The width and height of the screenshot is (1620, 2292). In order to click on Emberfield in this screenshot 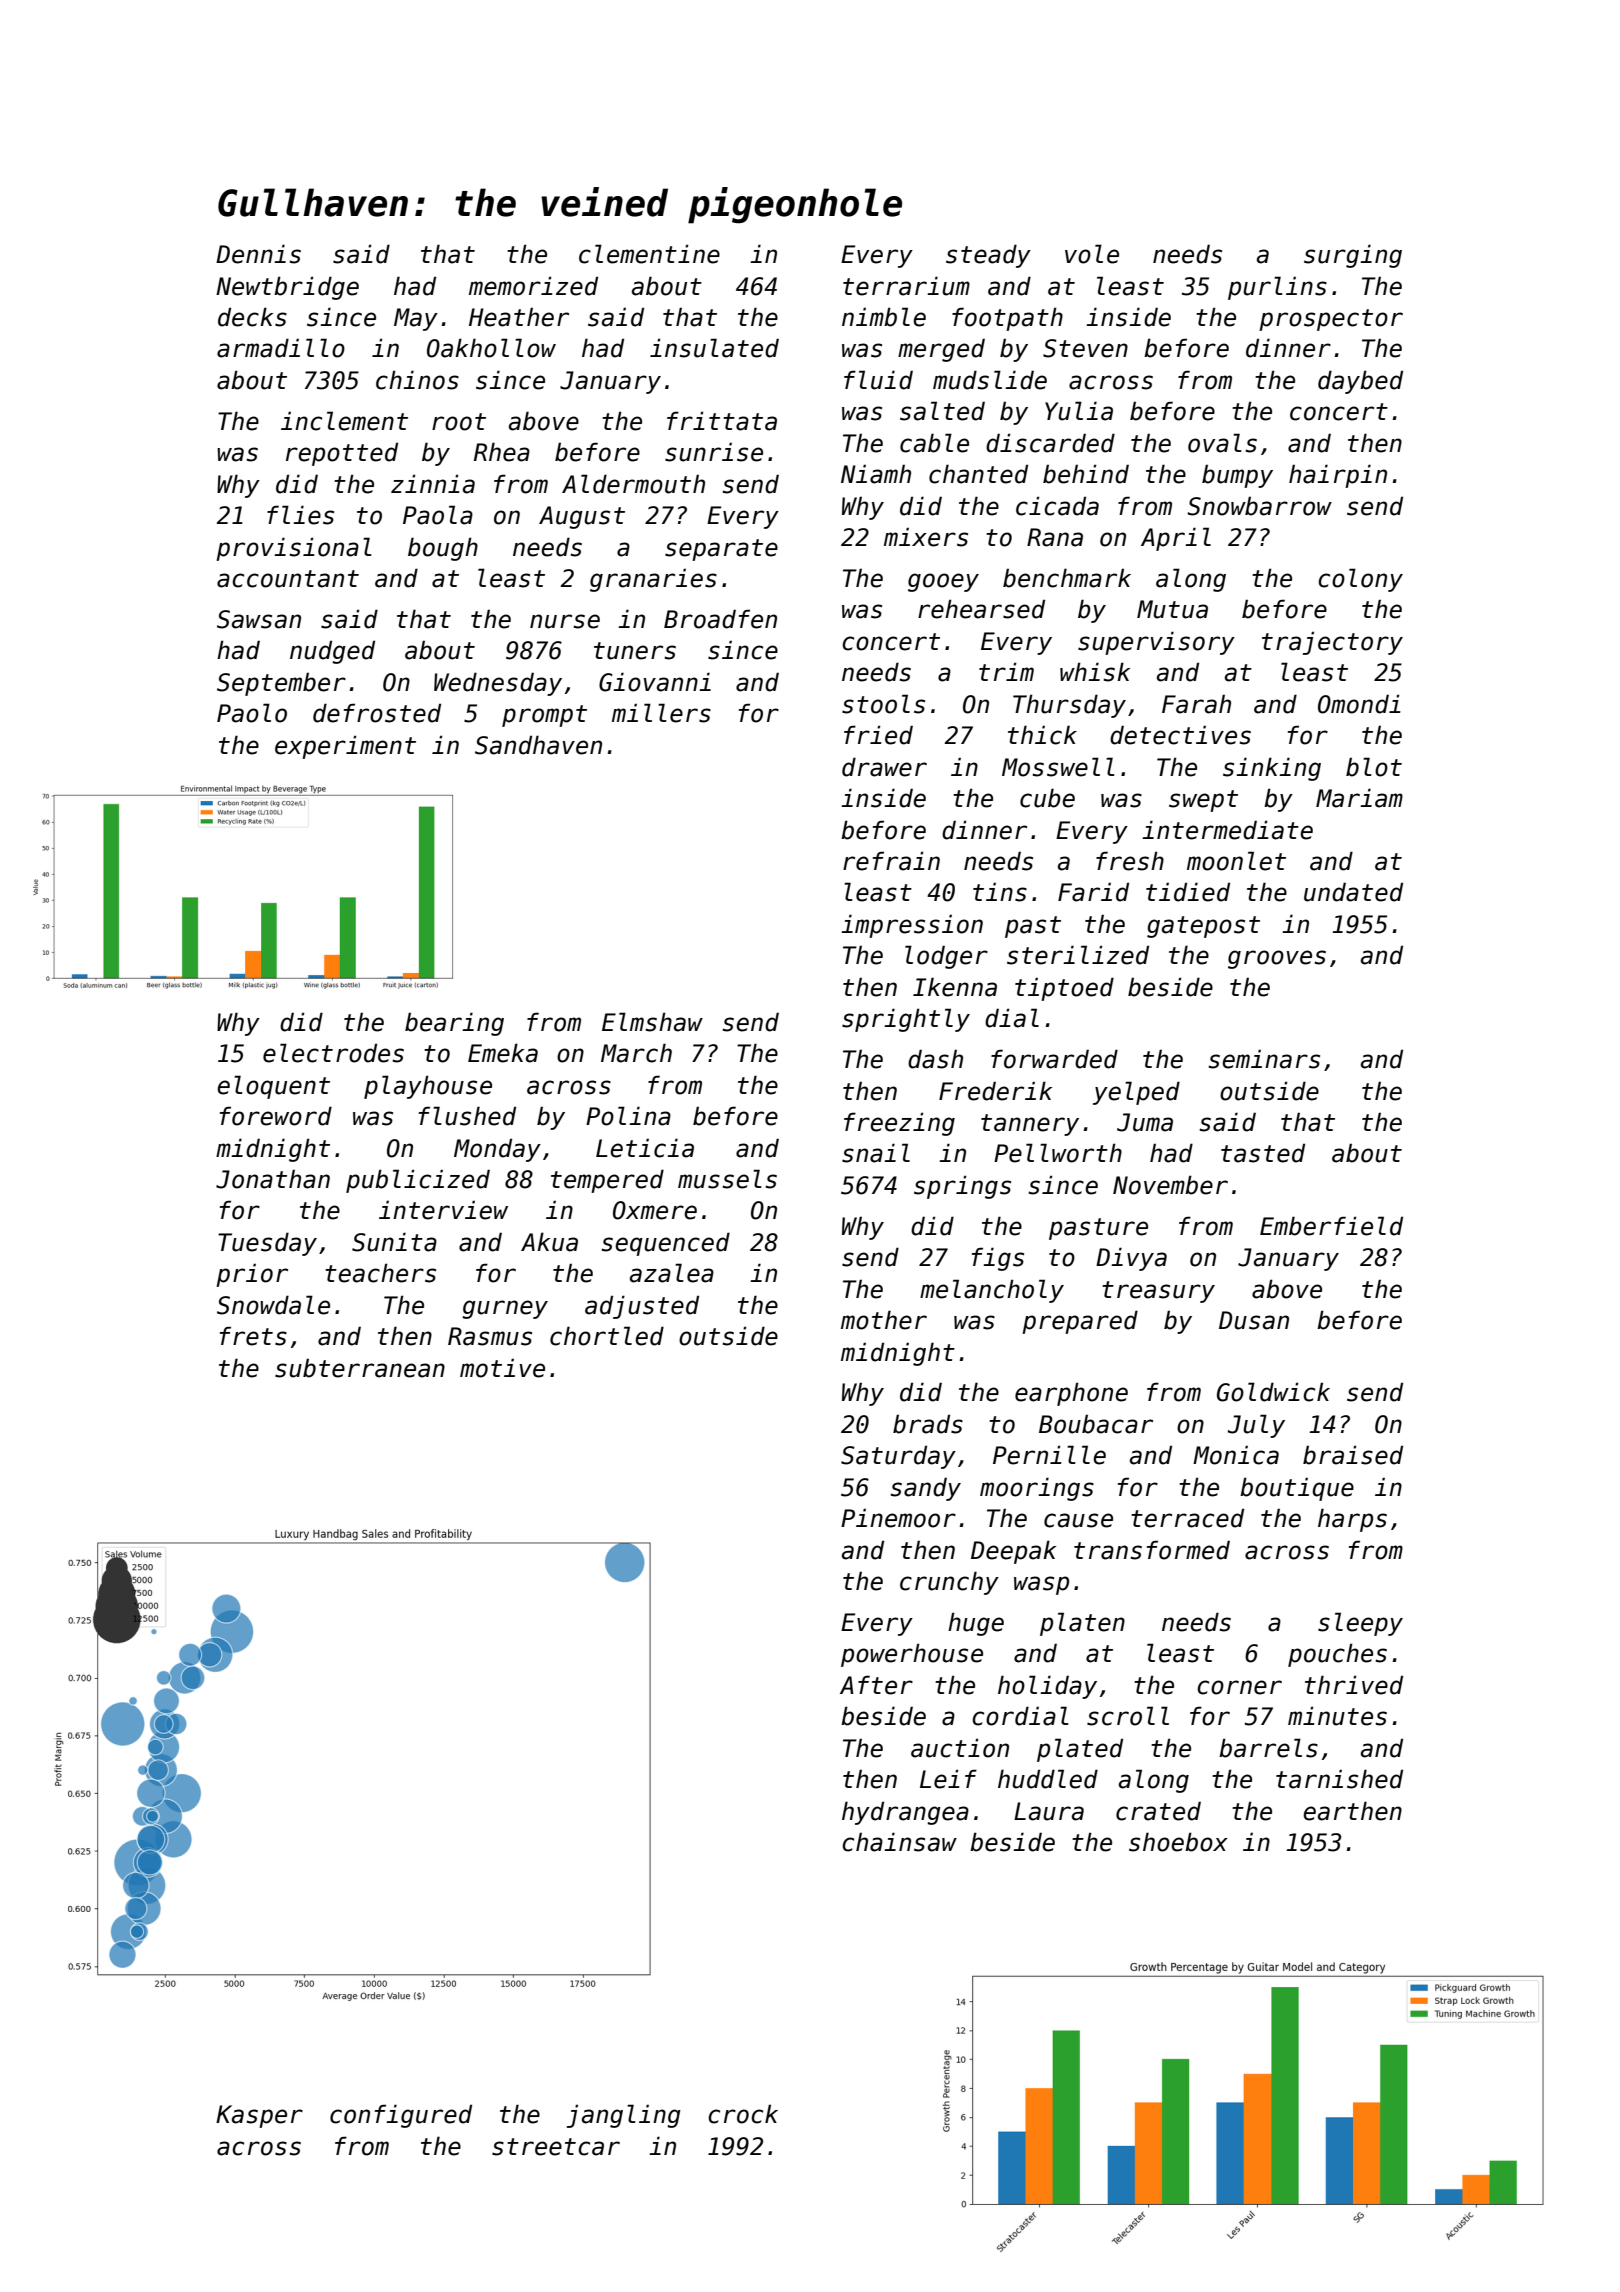, I will do `click(1331, 1226)`.
